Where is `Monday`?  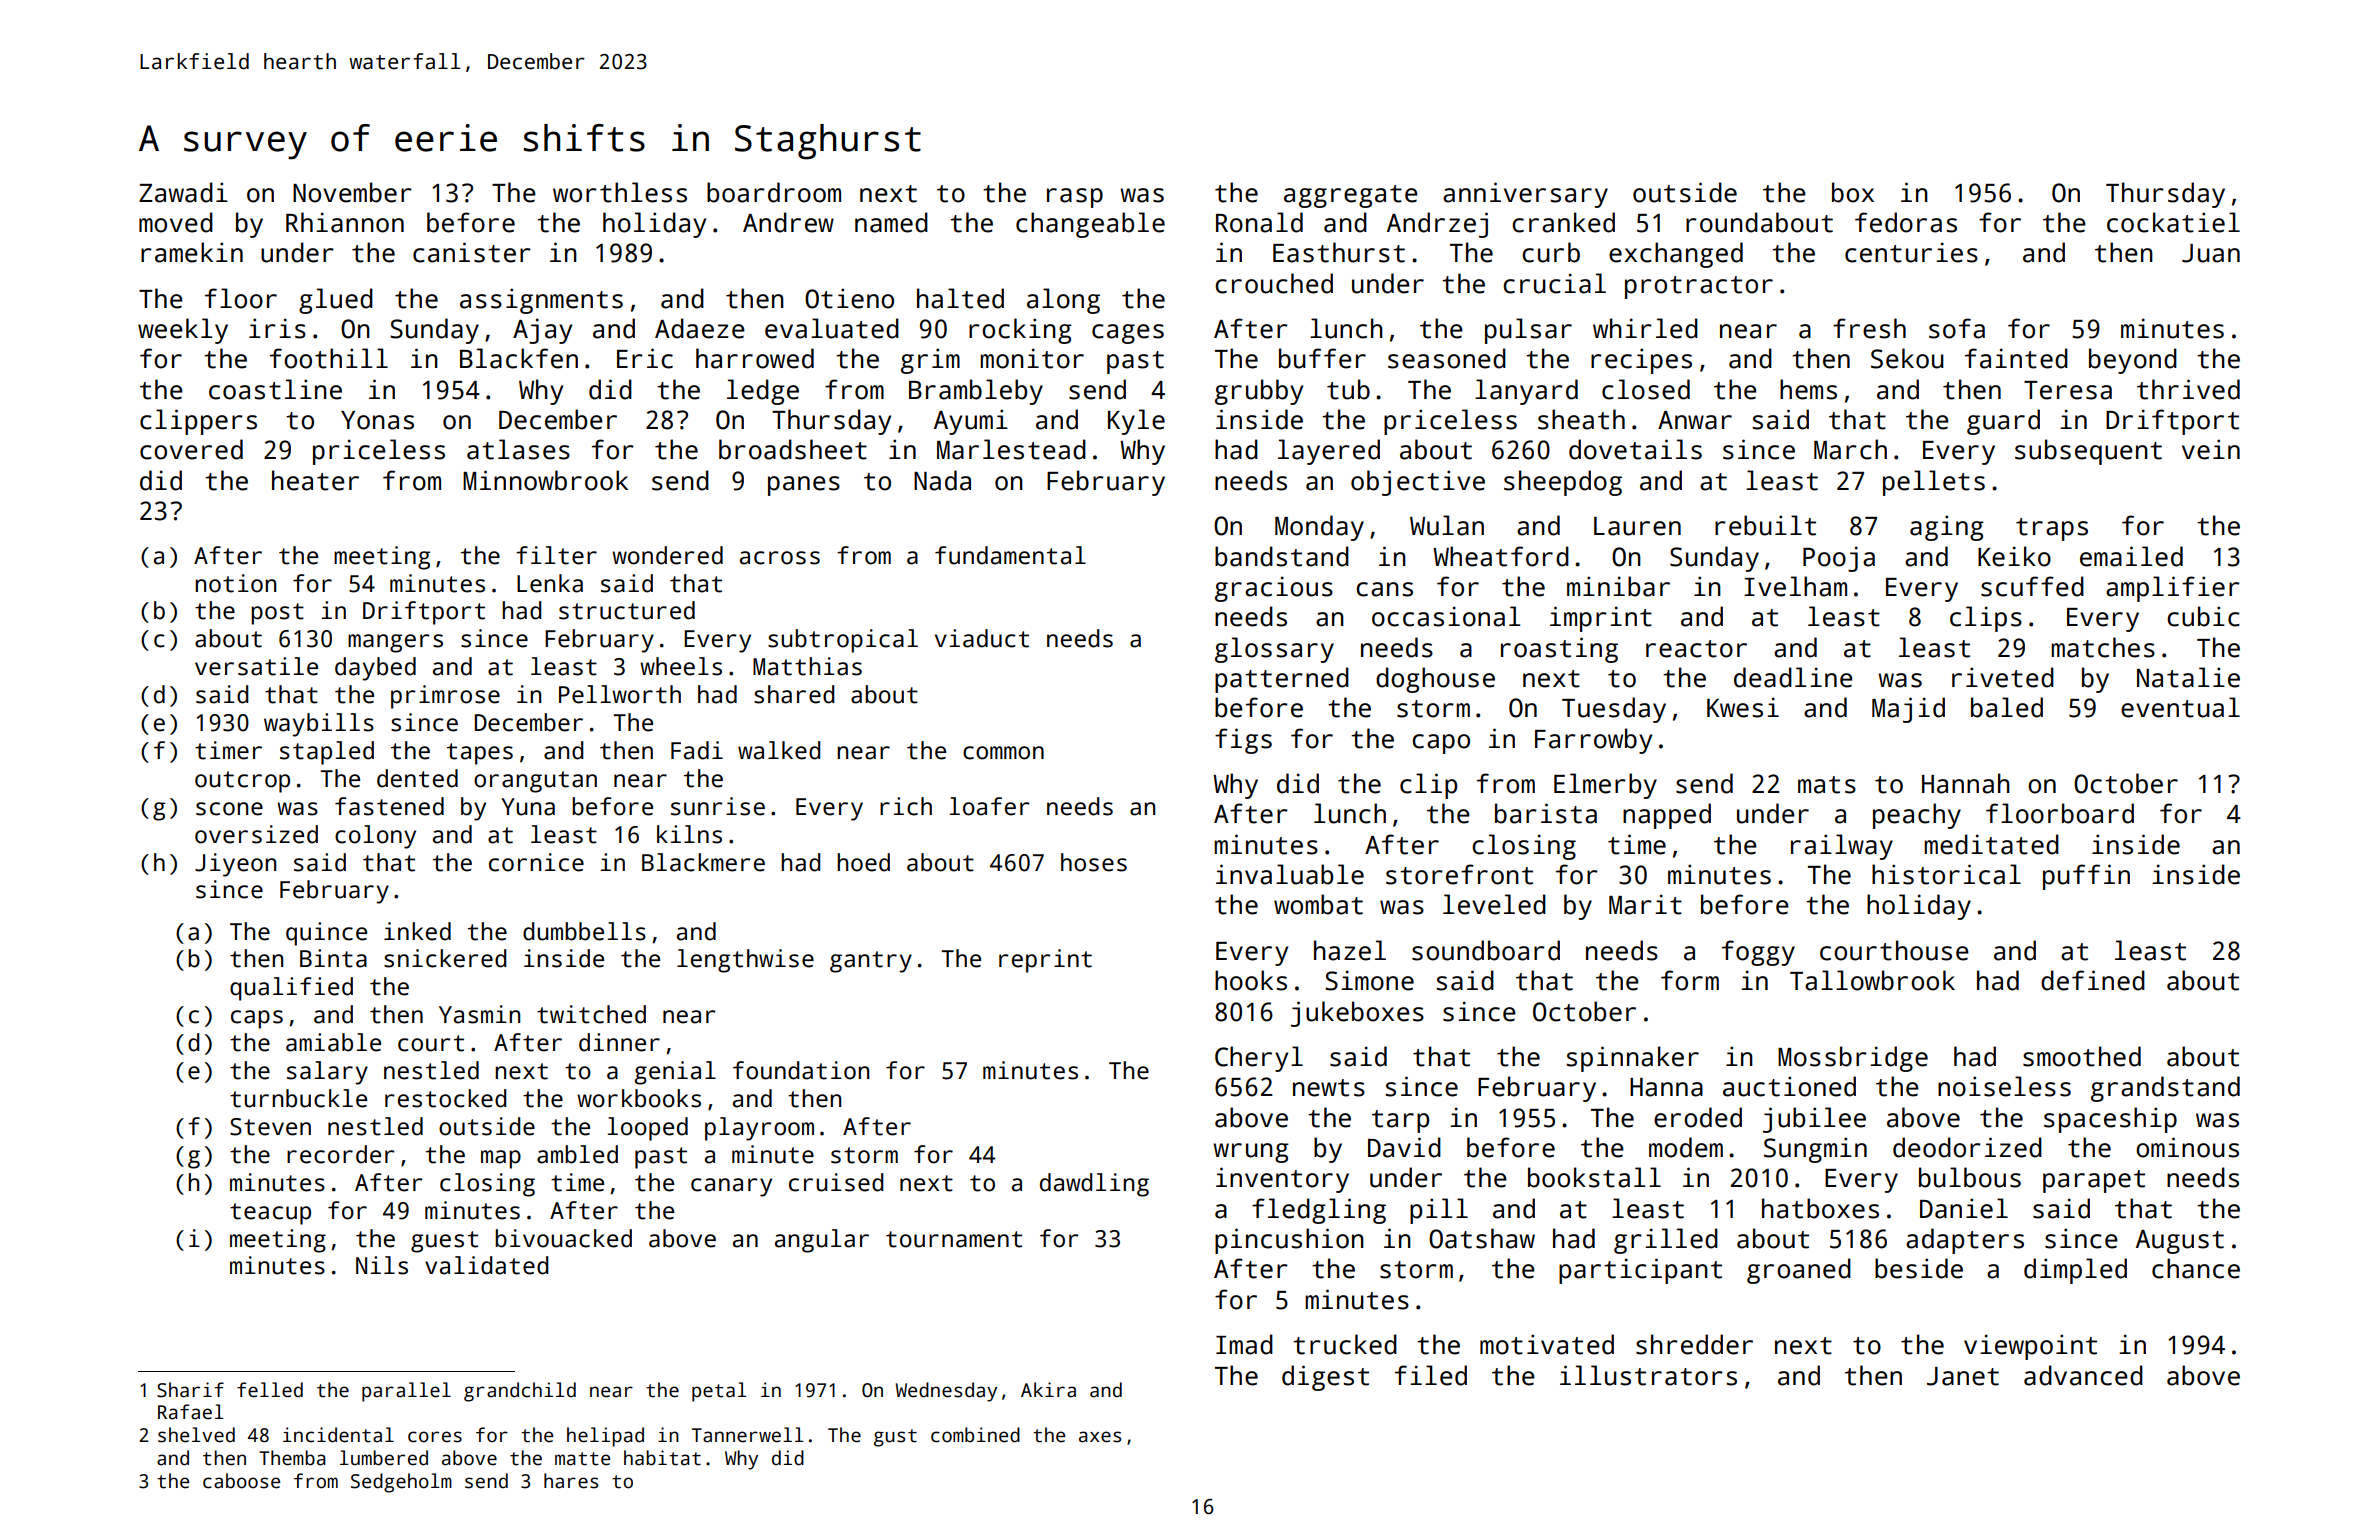
Monday is located at coordinates (1319, 528).
